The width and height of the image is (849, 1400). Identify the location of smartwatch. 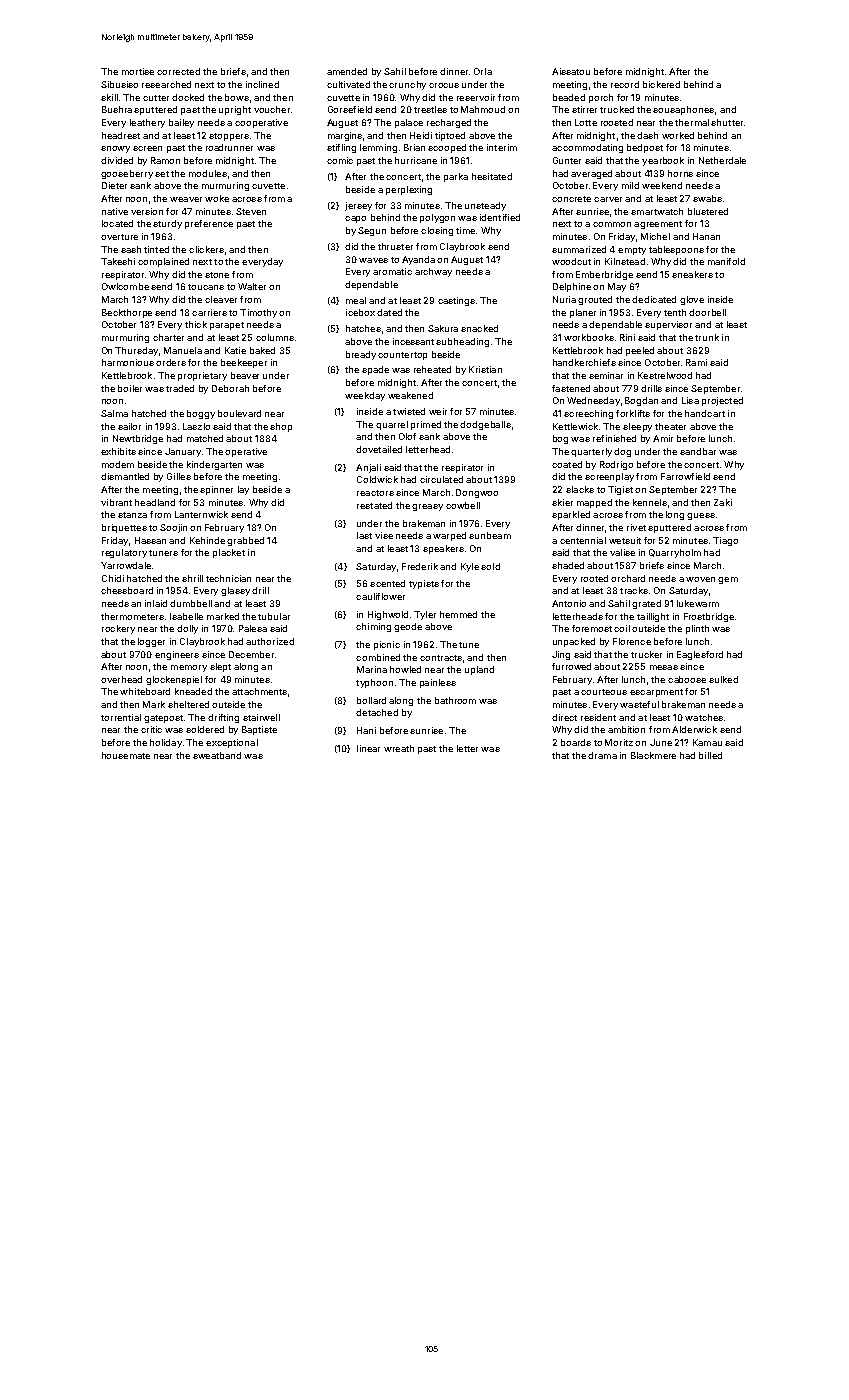
(657, 211).
